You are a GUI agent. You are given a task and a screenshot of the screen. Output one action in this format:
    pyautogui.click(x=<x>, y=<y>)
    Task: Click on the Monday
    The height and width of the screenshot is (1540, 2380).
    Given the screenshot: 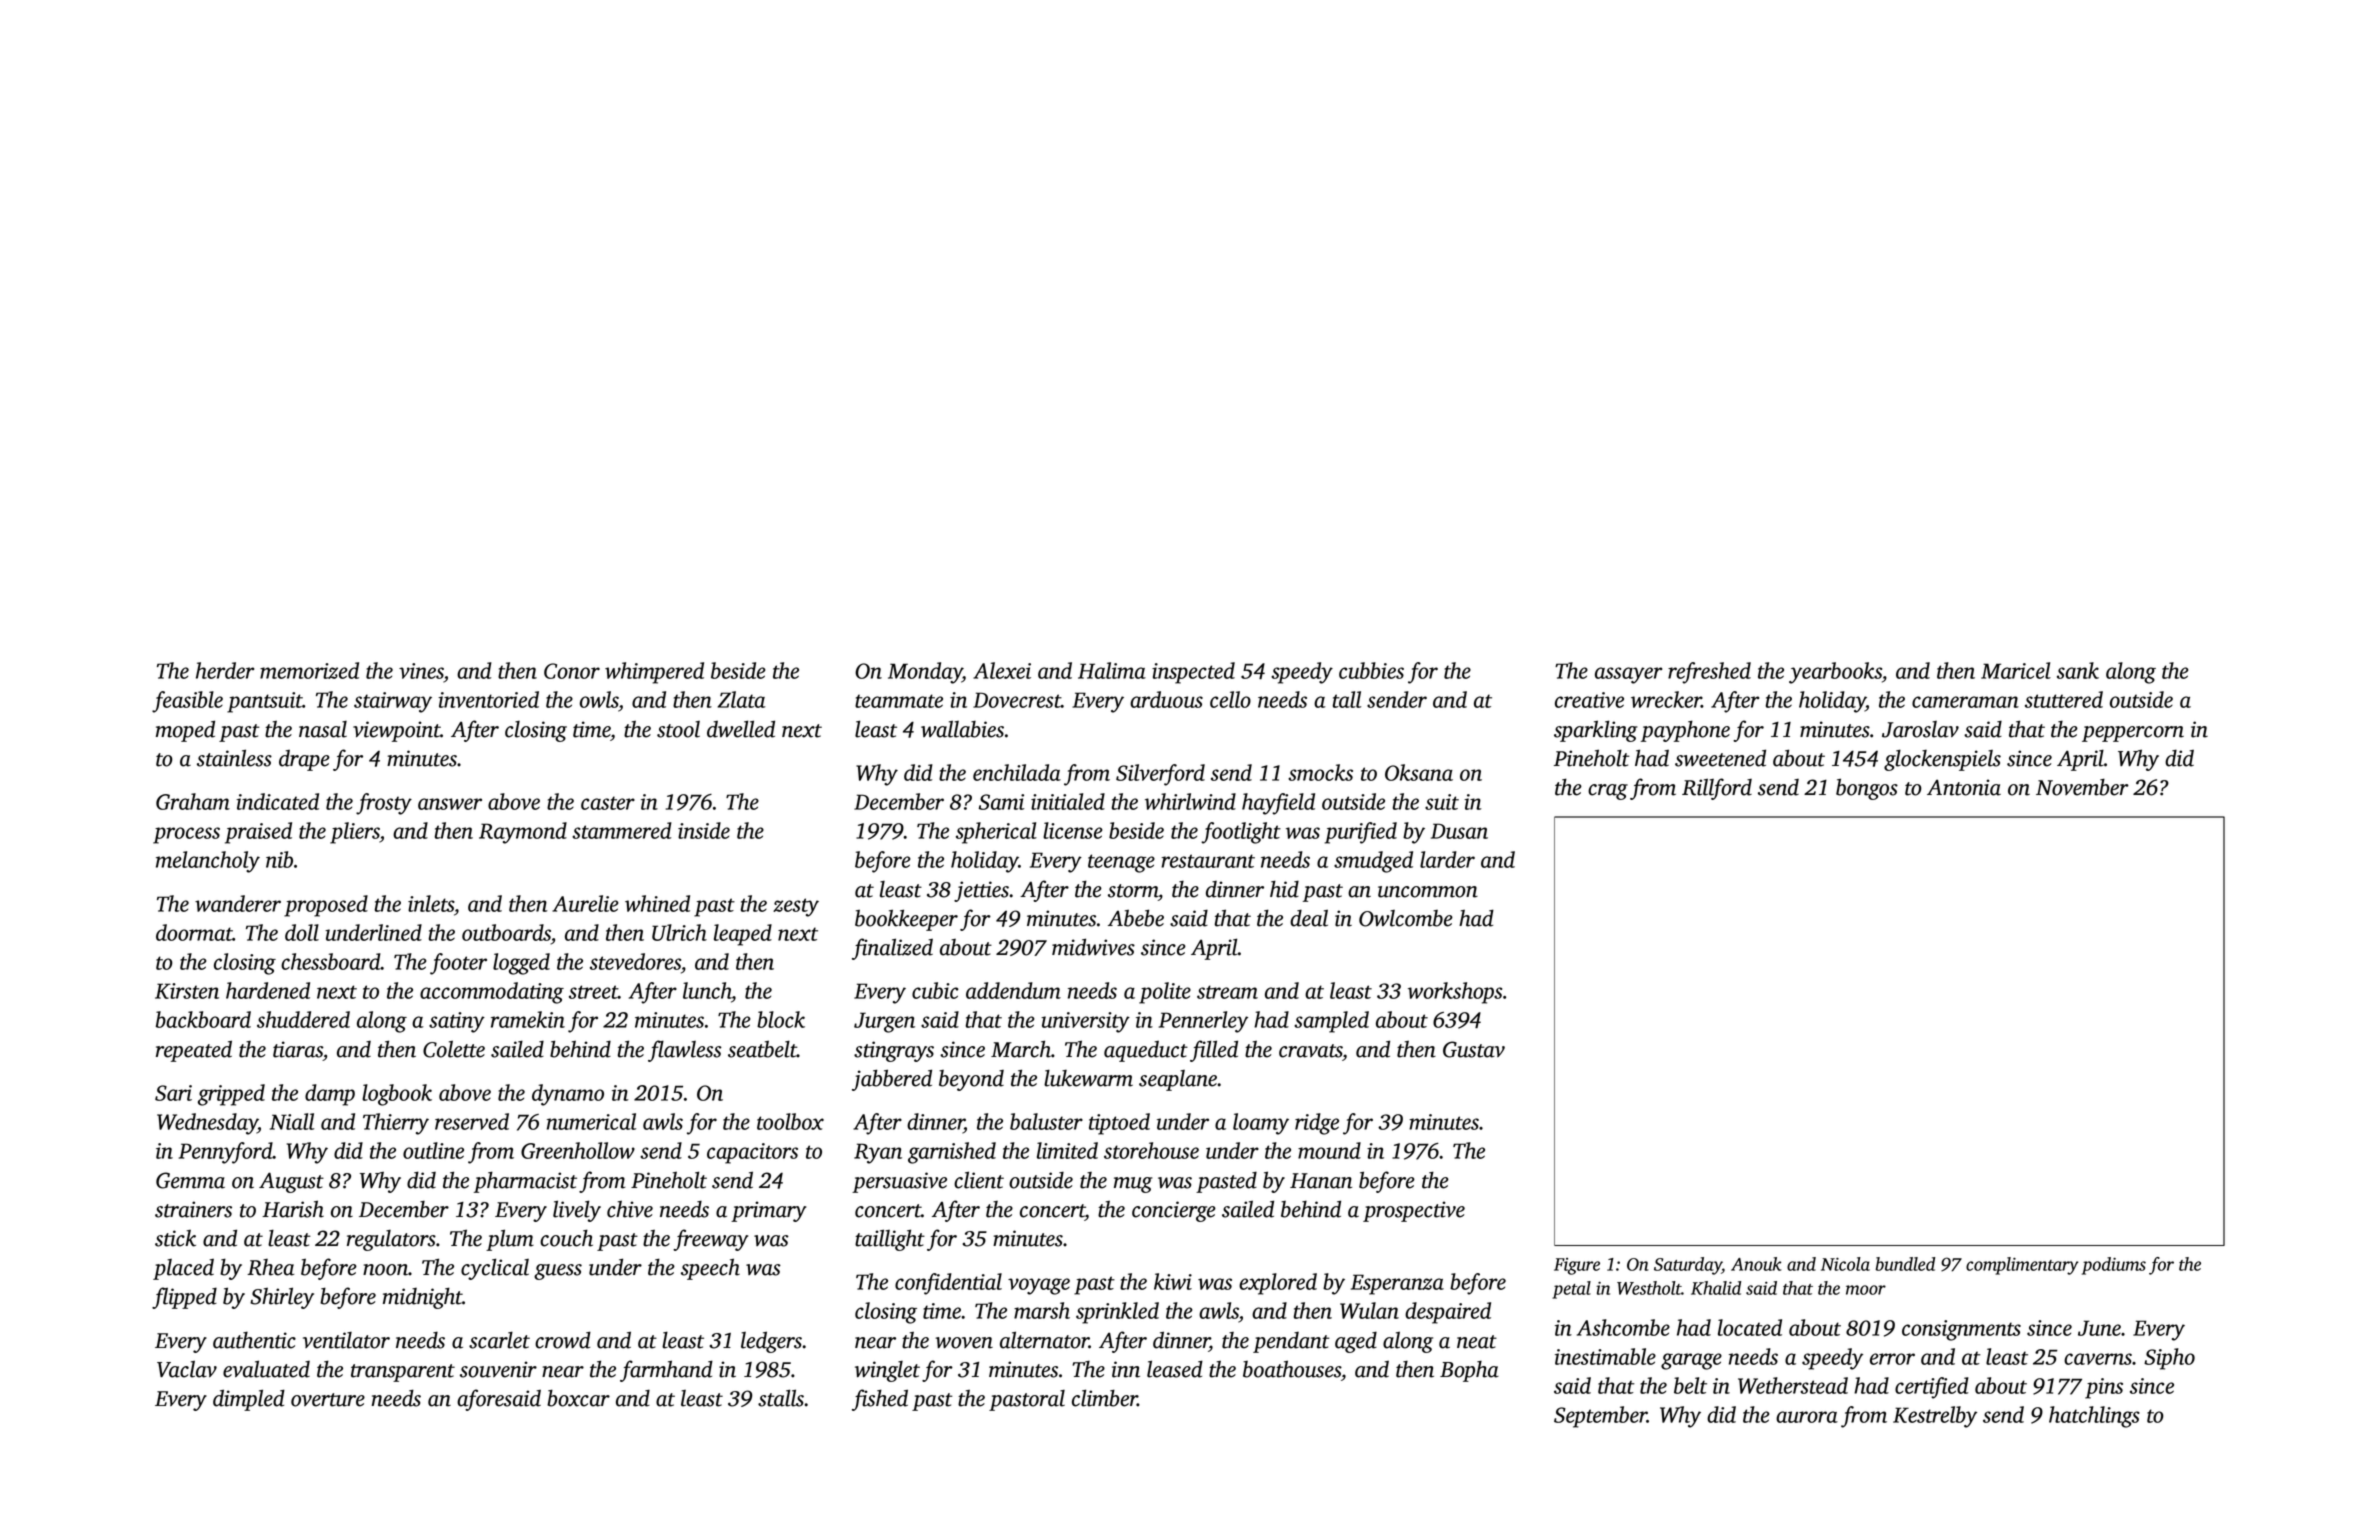 What is the action you would take?
    pyautogui.click(x=925, y=673)
